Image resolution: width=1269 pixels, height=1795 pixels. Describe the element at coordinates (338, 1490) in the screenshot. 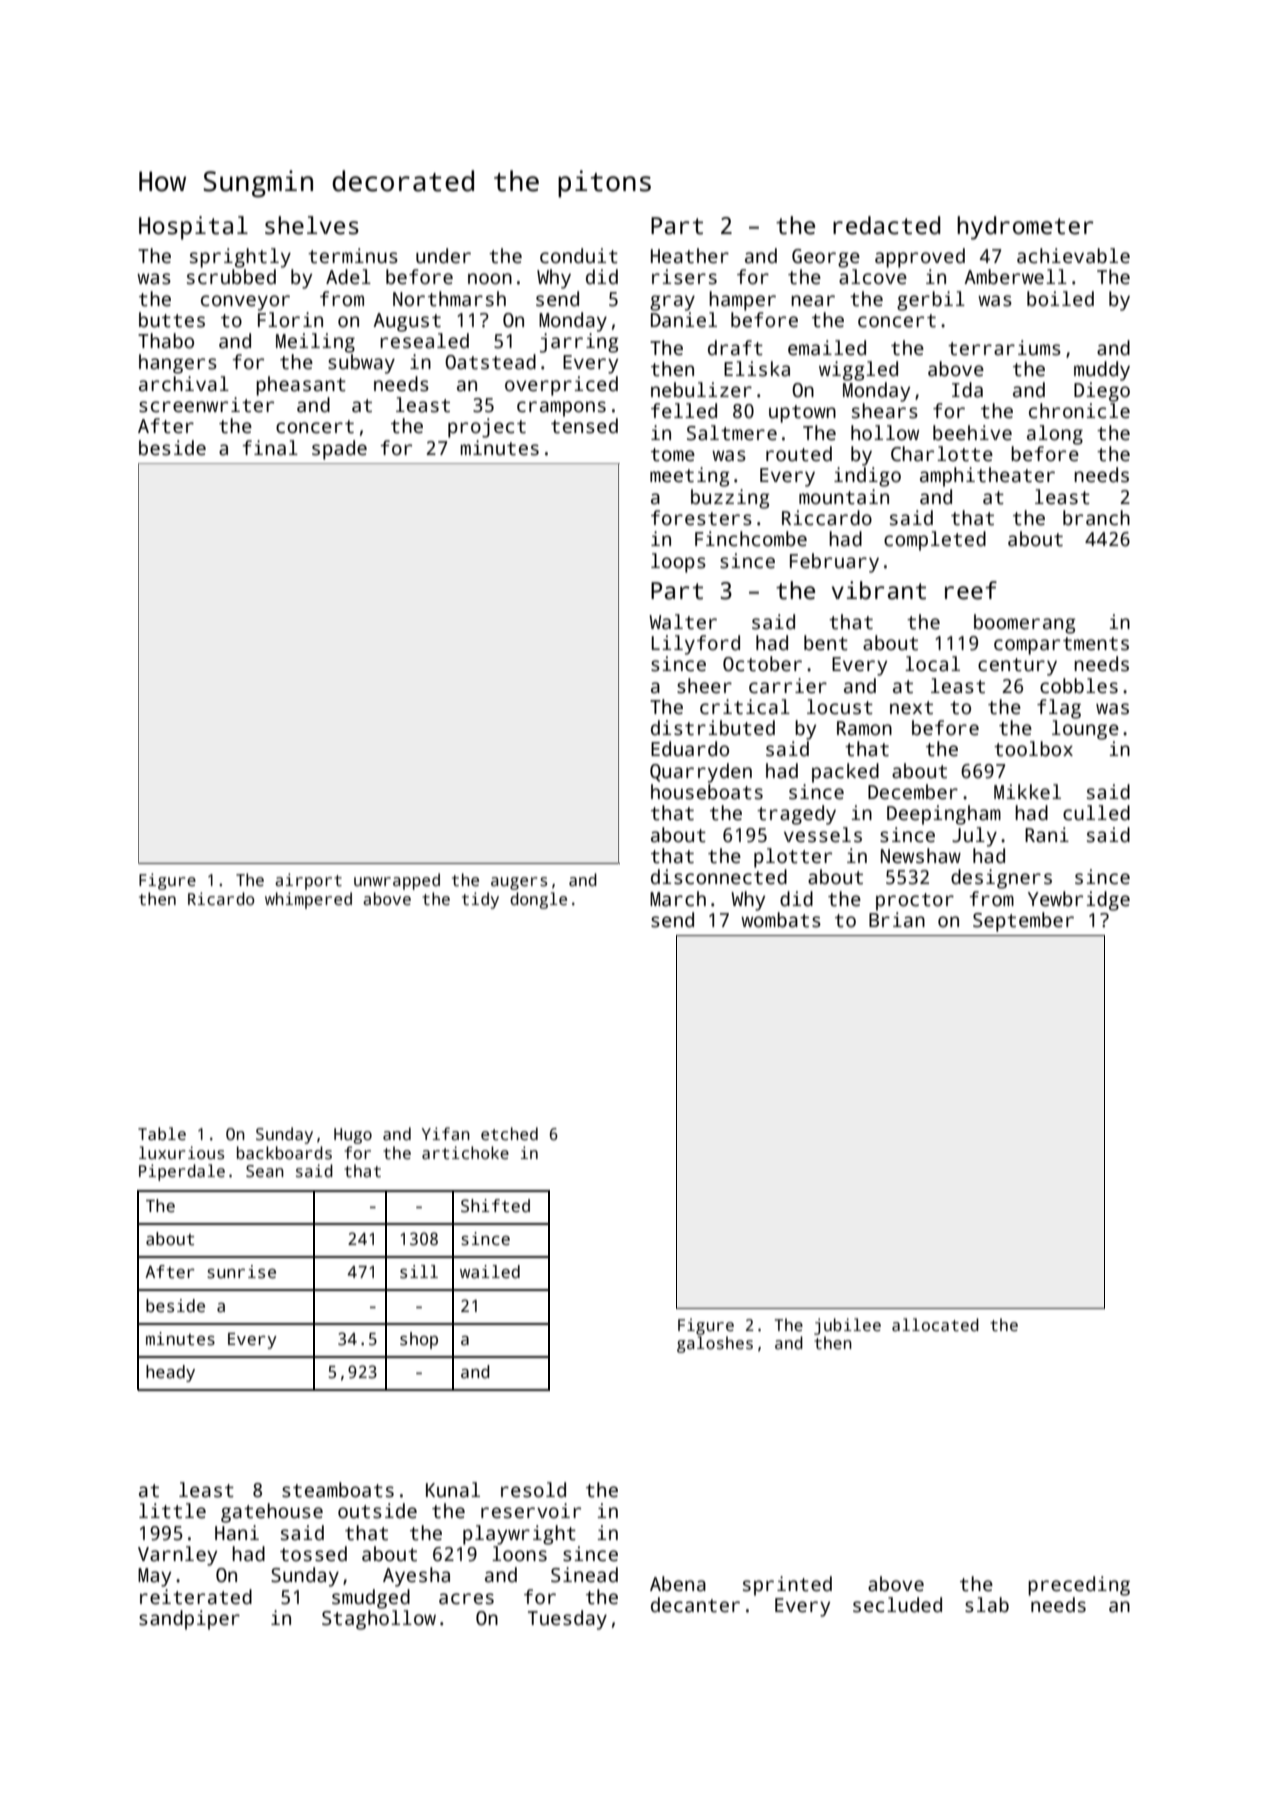

I see `steamboats` at that location.
